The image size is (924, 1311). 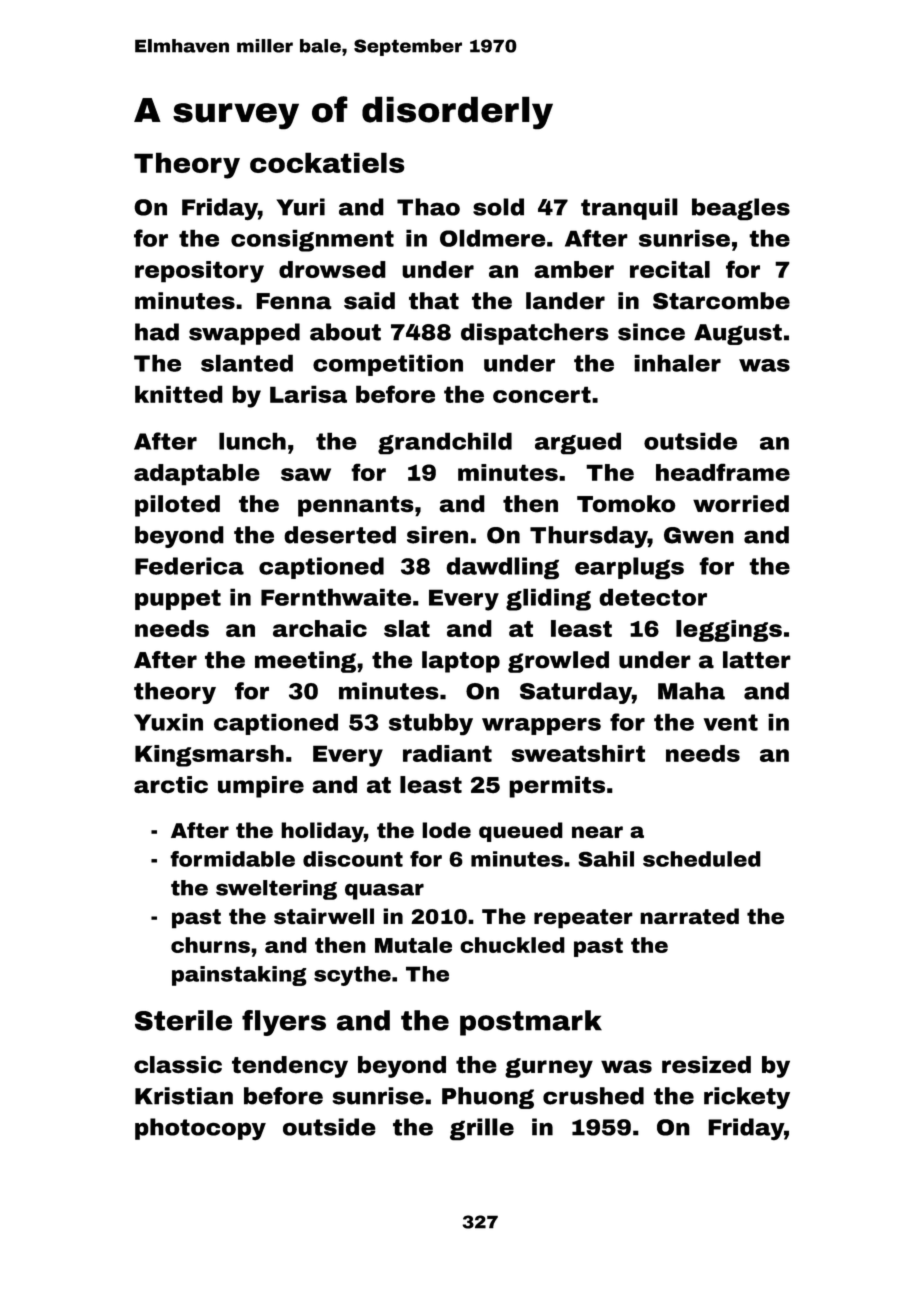 What do you see at coordinates (301, 207) in the page?
I see `Yuri` at bounding box center [301, 207].
